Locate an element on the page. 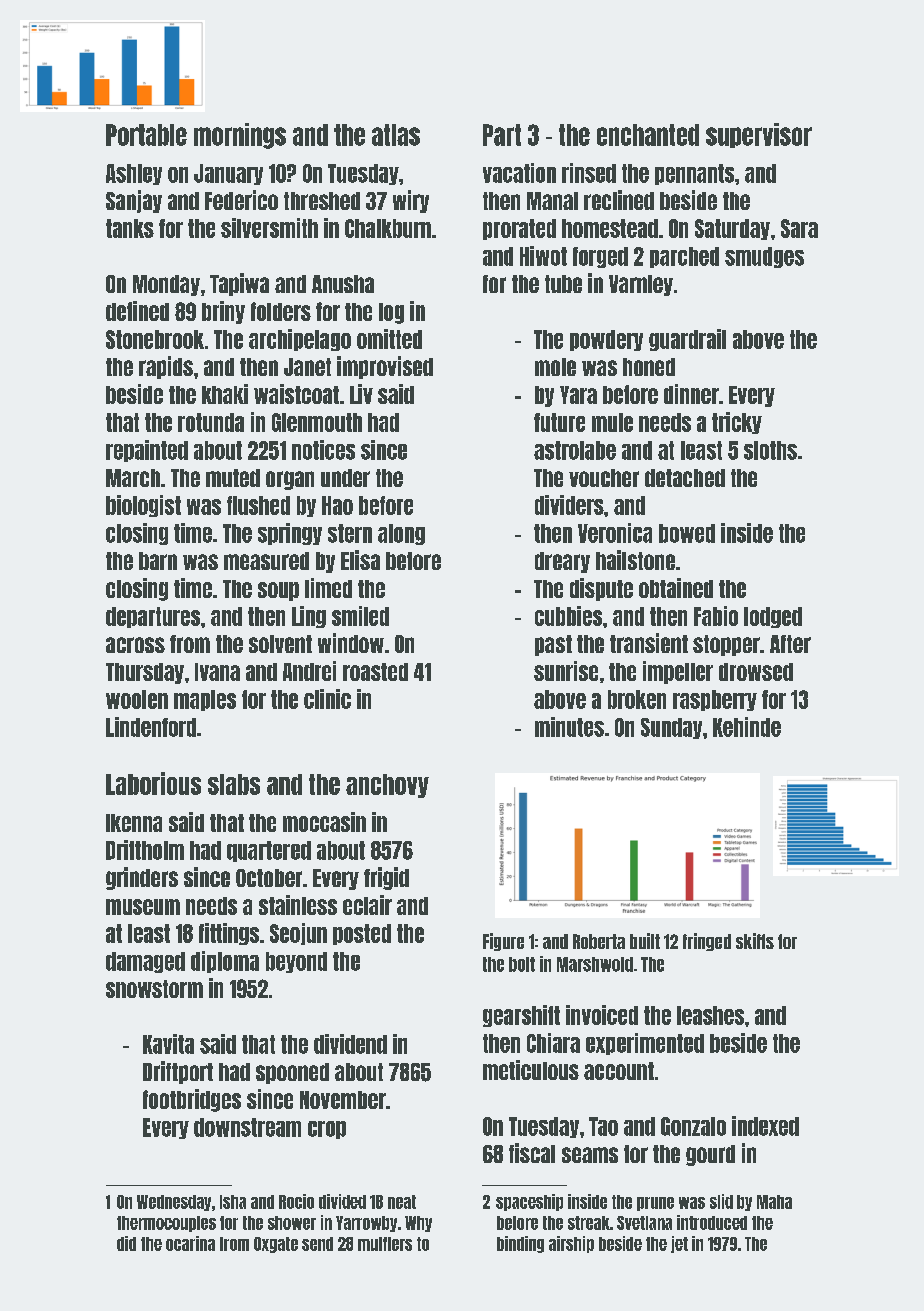 This image has height=1311, width=924. drowsed is located at coordinates (756, 672).
